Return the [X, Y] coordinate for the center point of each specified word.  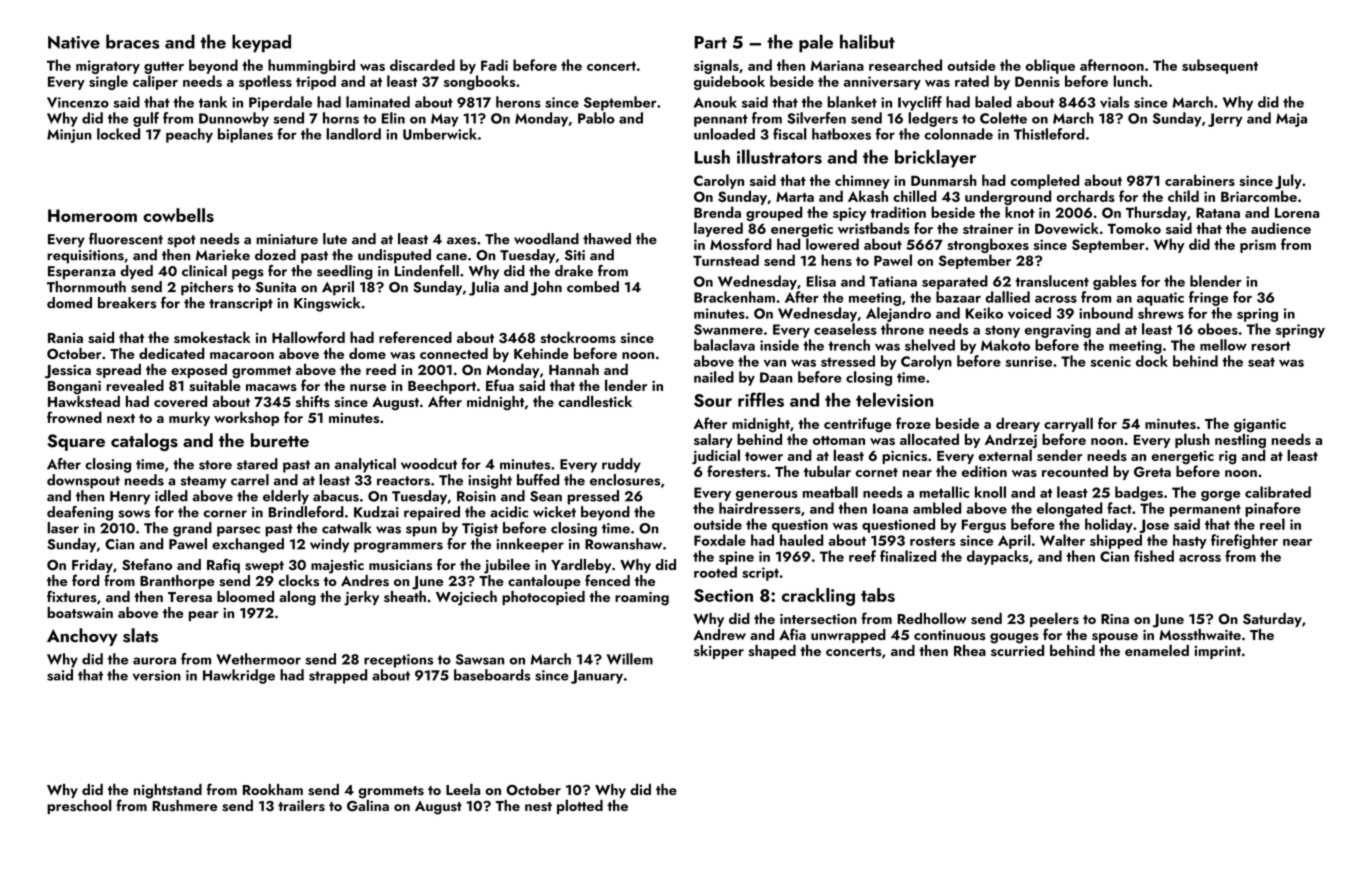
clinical [204, 271]
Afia [792, 634]
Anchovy [82, 637]
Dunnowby [234, 119]
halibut [867, 41]
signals [716, 66]
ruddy [621, 465]
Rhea [970, 650]
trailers [301, 805]
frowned [74, 417]
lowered [832, 244]
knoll [990, 492]
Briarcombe [1259, 196]
